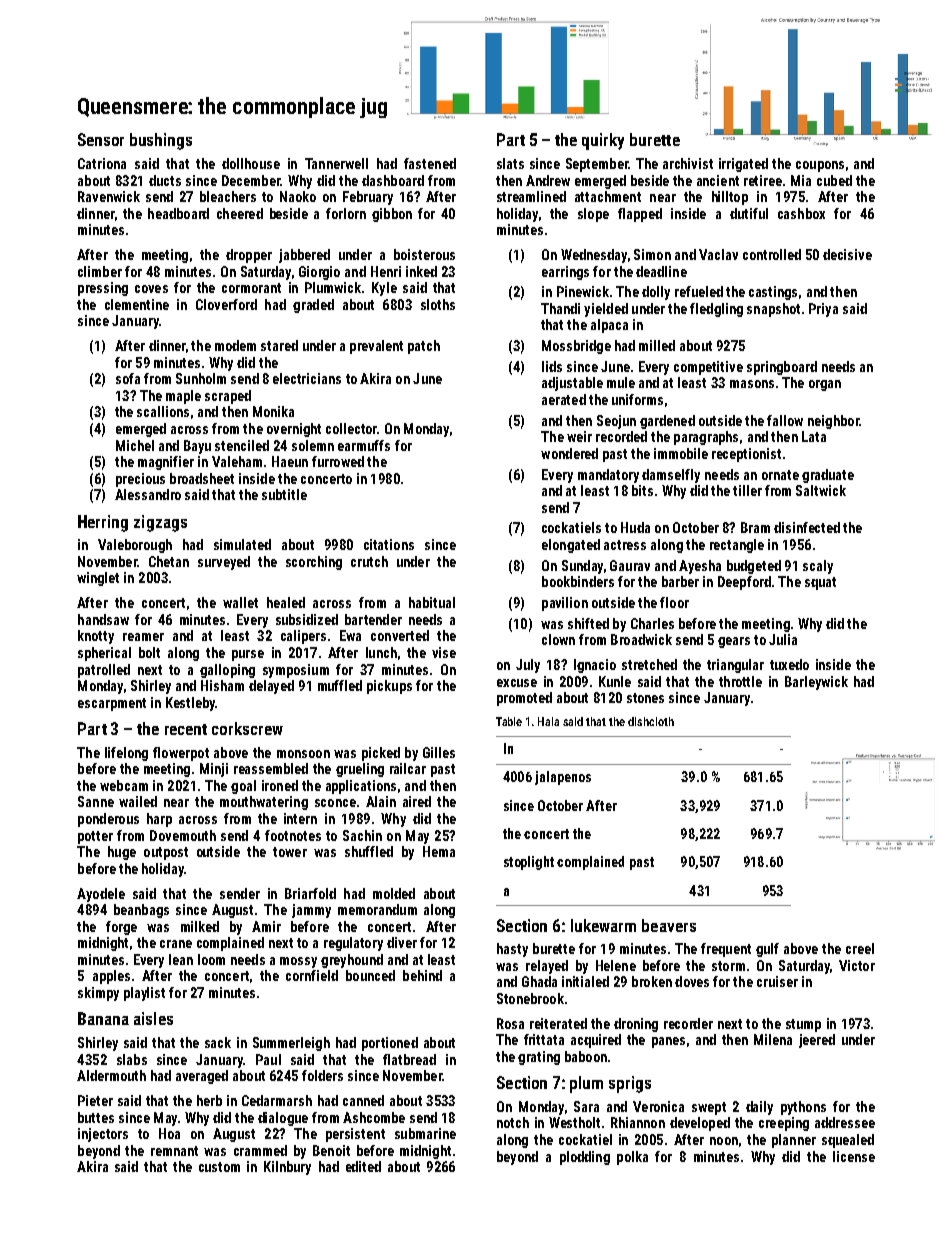 The image size is (952, 1233). Describe the element at coordinates (444, 652) in the page. I see `vise` at that location.
